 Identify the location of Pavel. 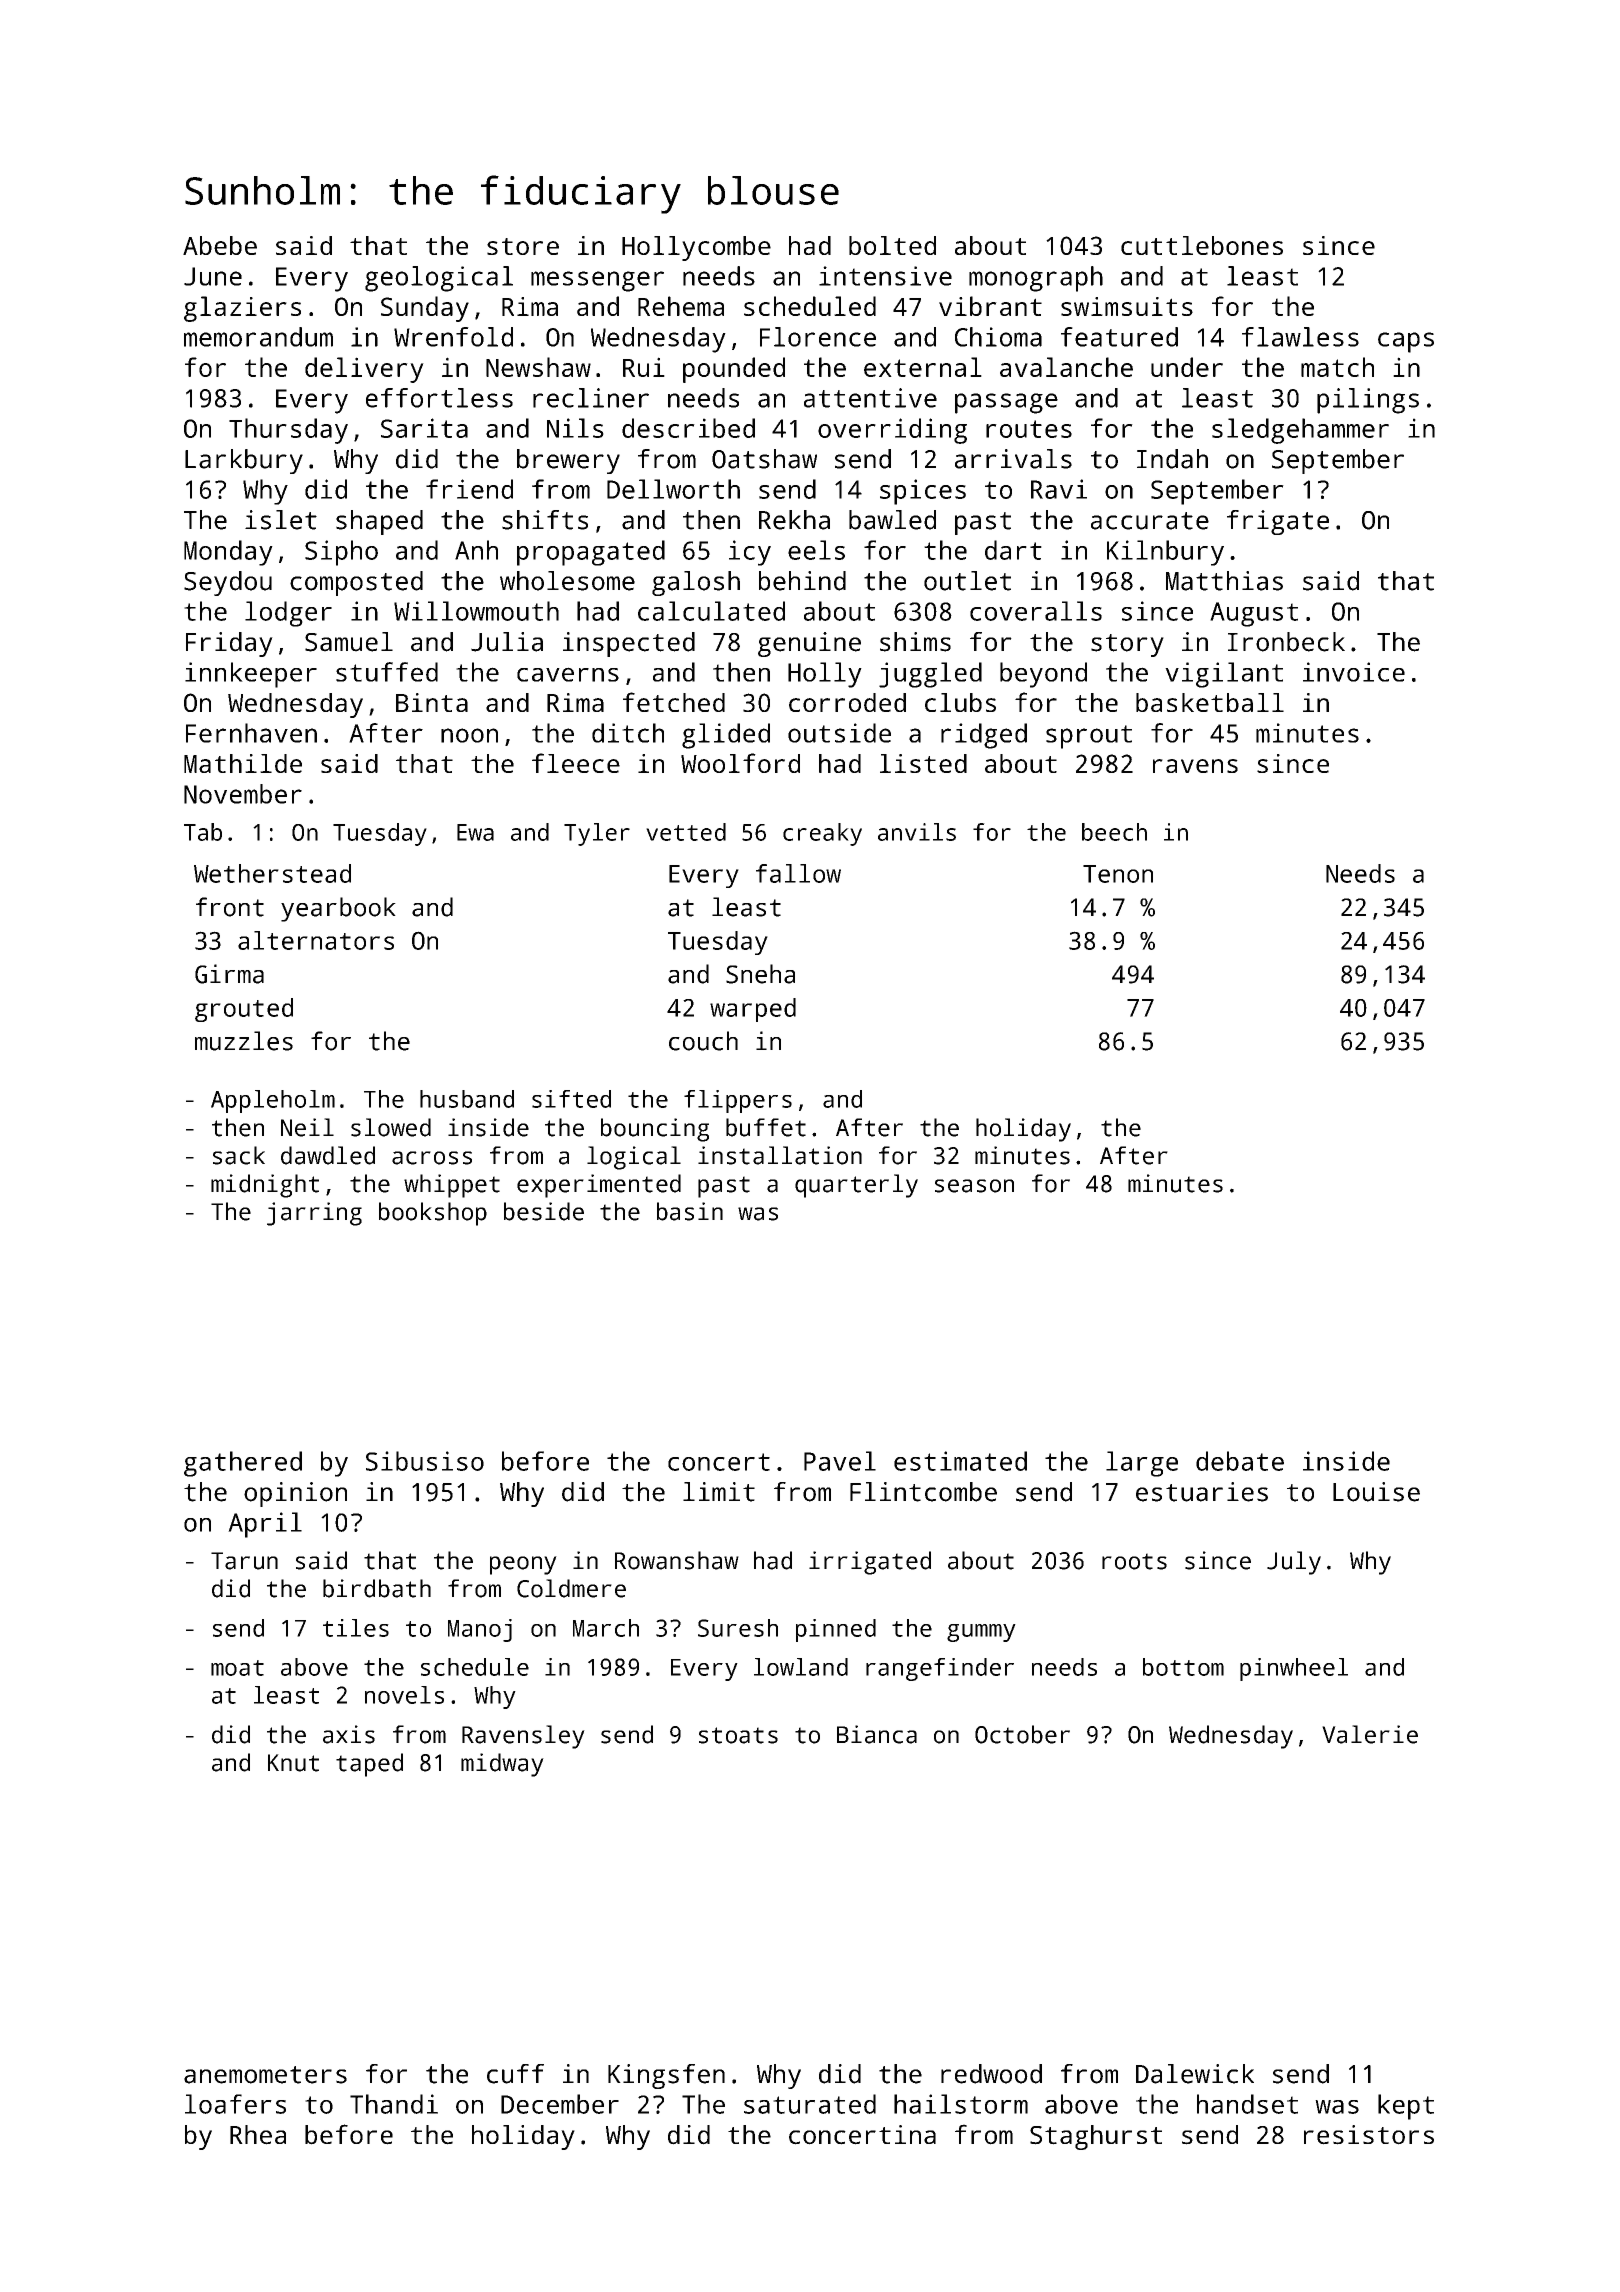
(840, 1461).
